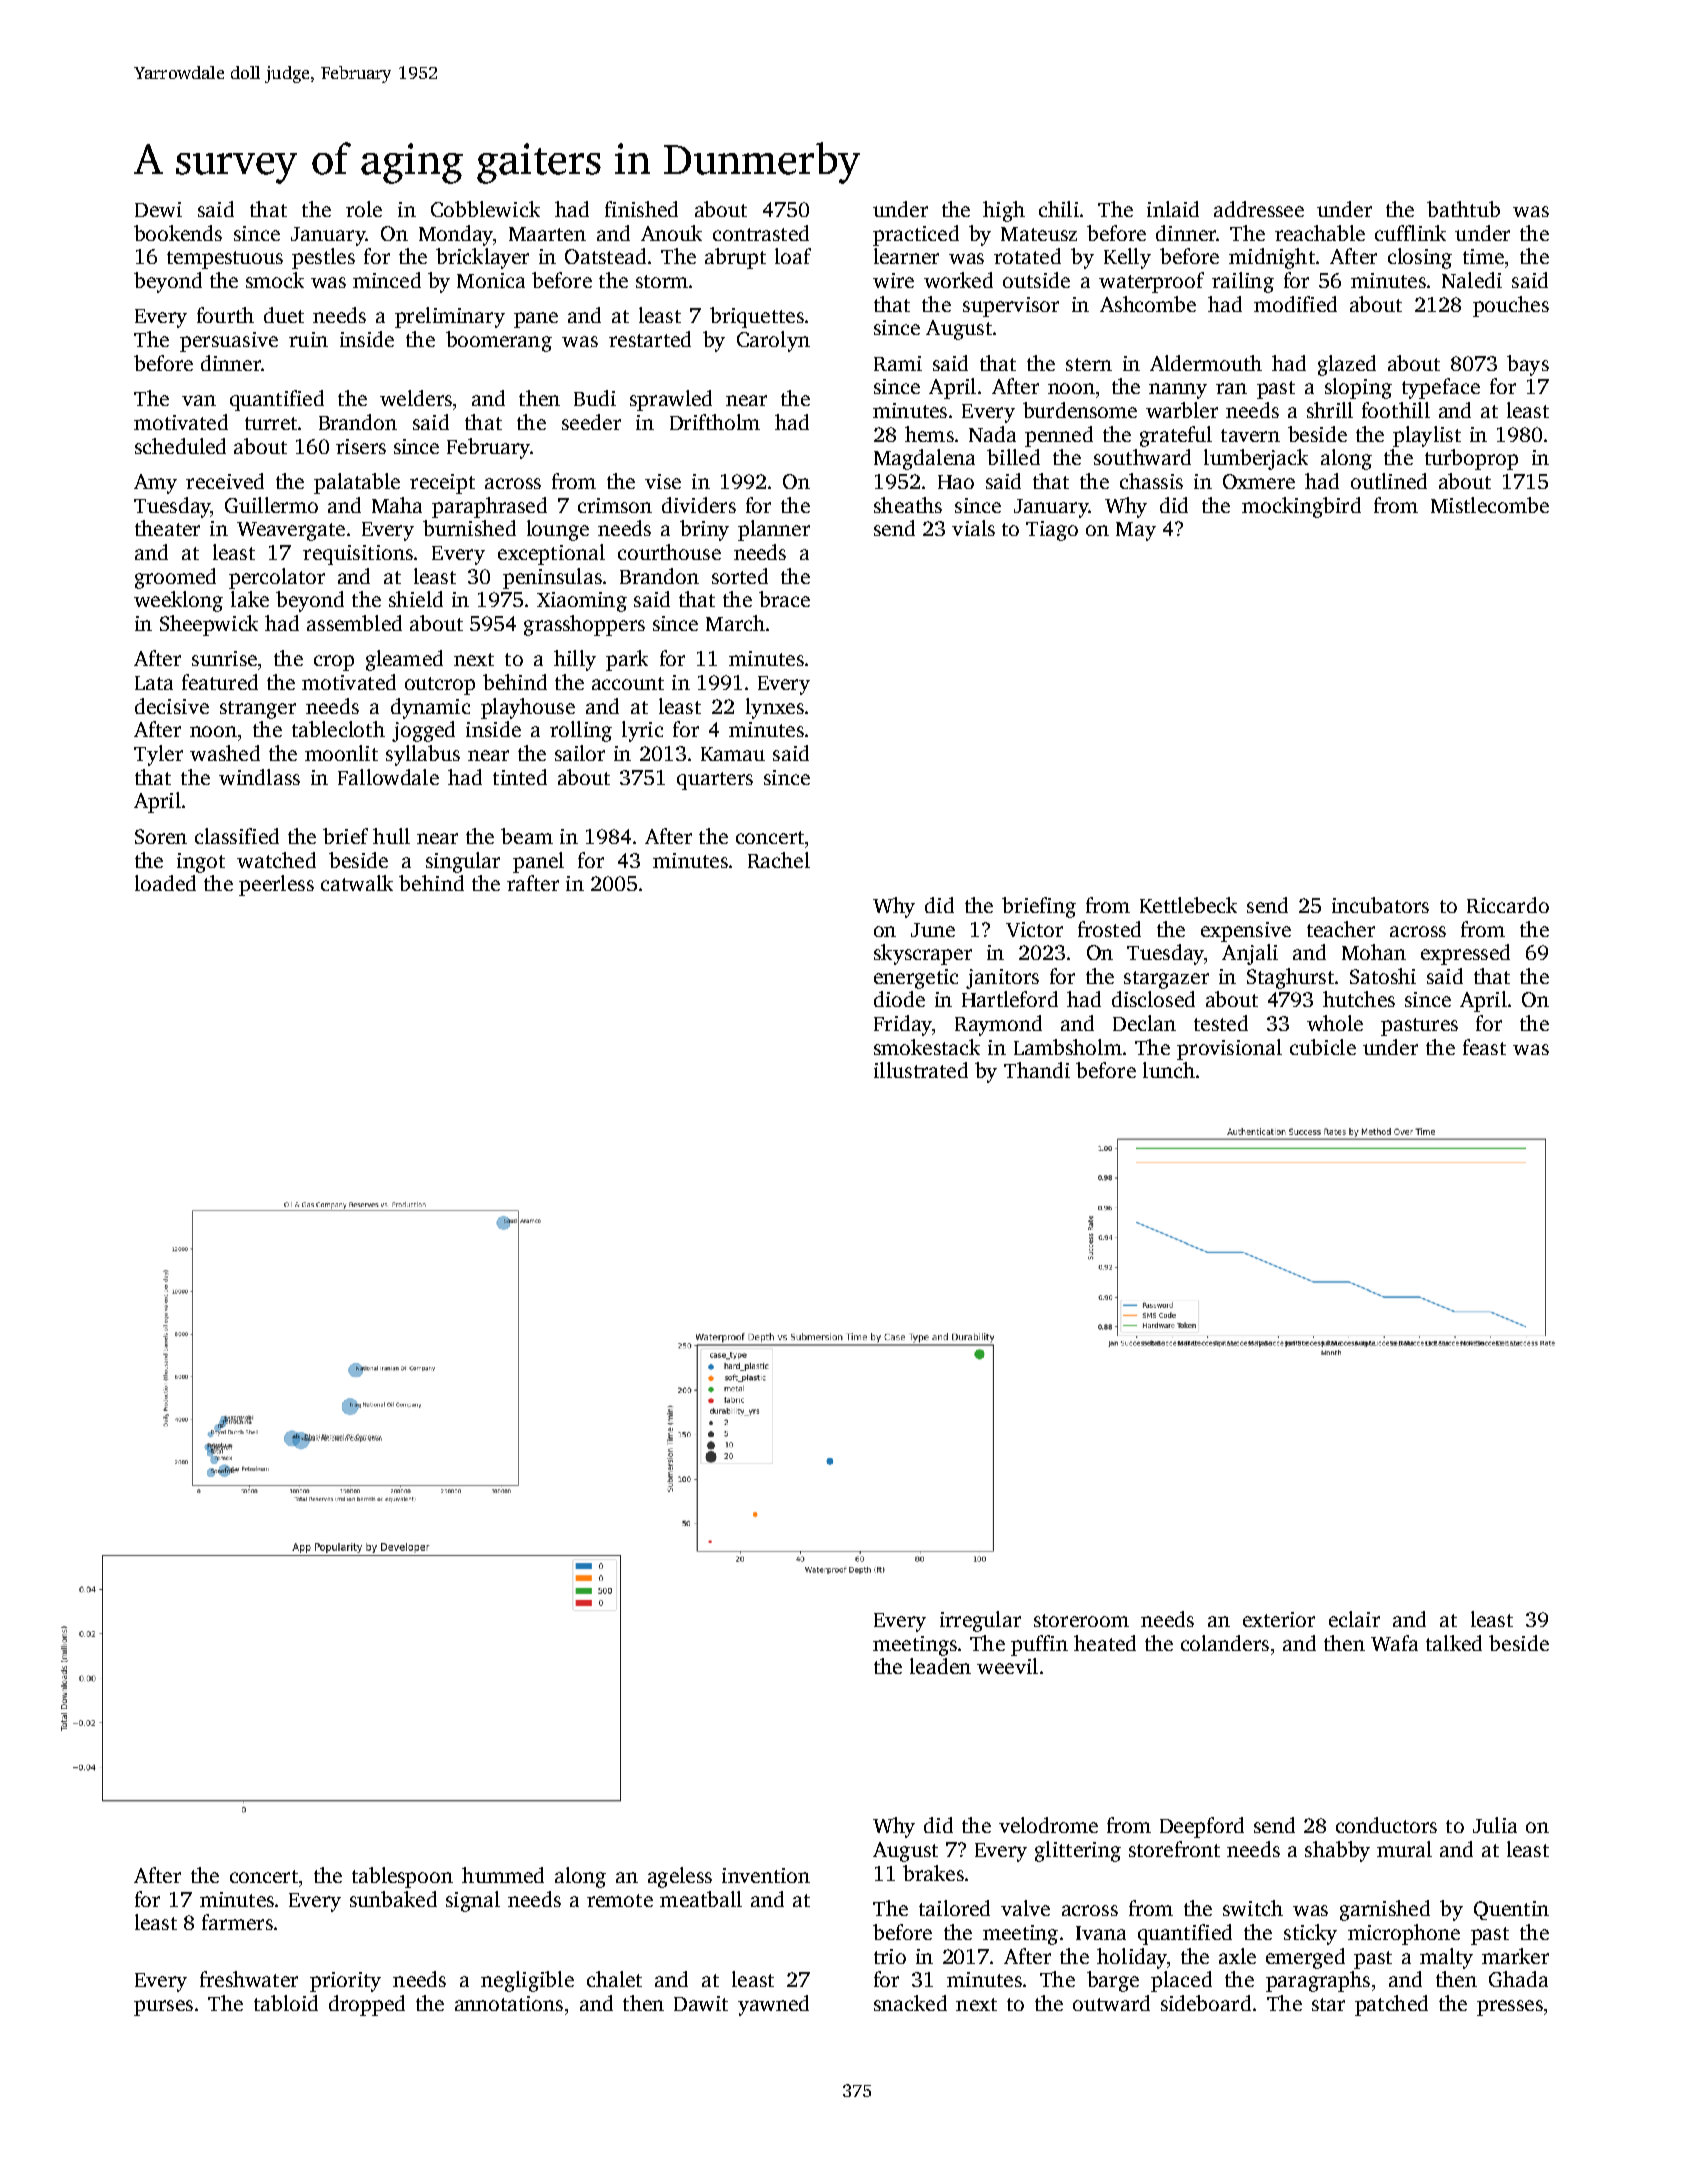 The width and height of the document is (1683, 2178). What do you see at coordinates (927, 1047) in the document?
I see `smokestack` at bounding box center [927, 1047].
